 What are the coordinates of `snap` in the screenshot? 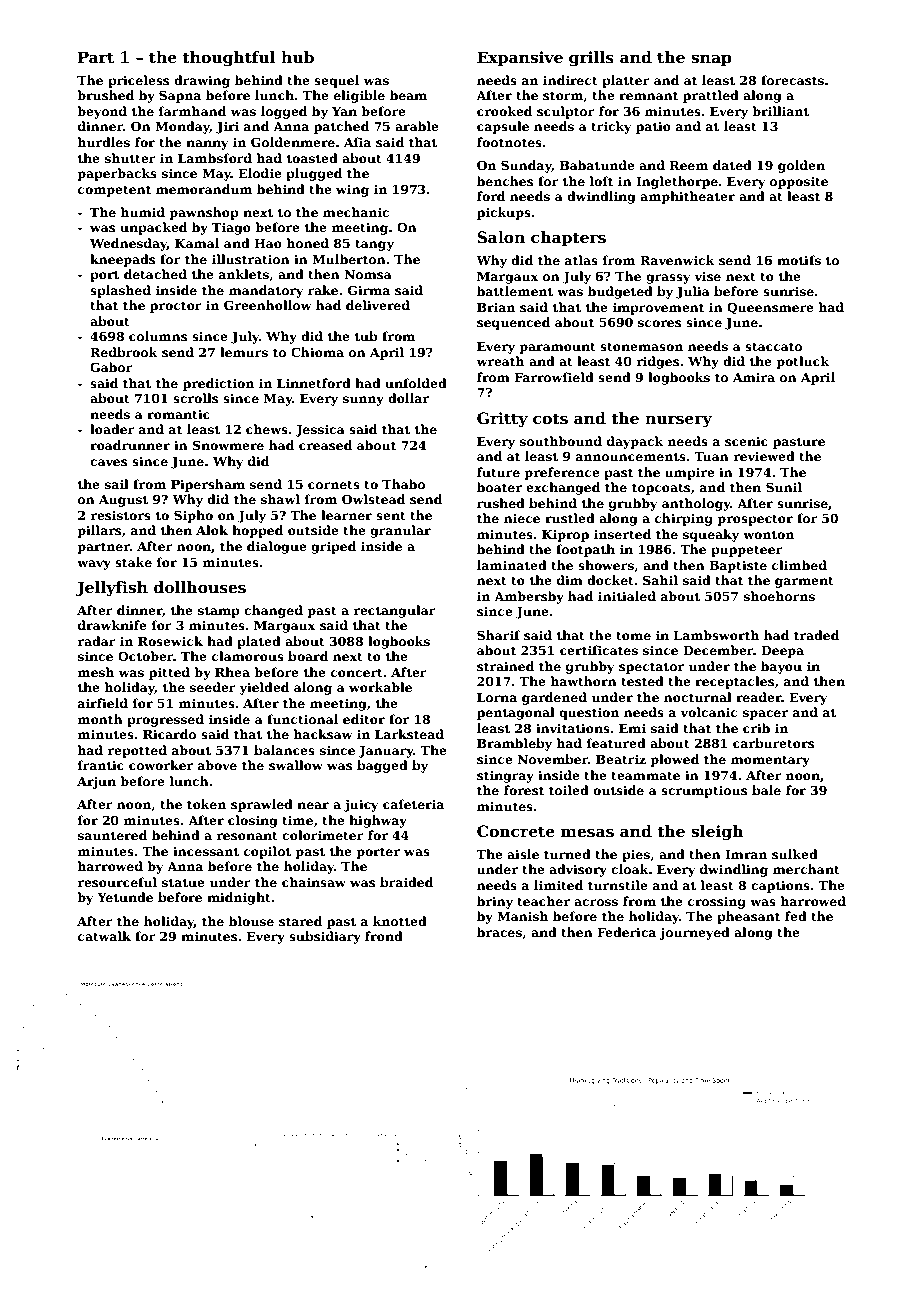 It's located at (711, 60).
